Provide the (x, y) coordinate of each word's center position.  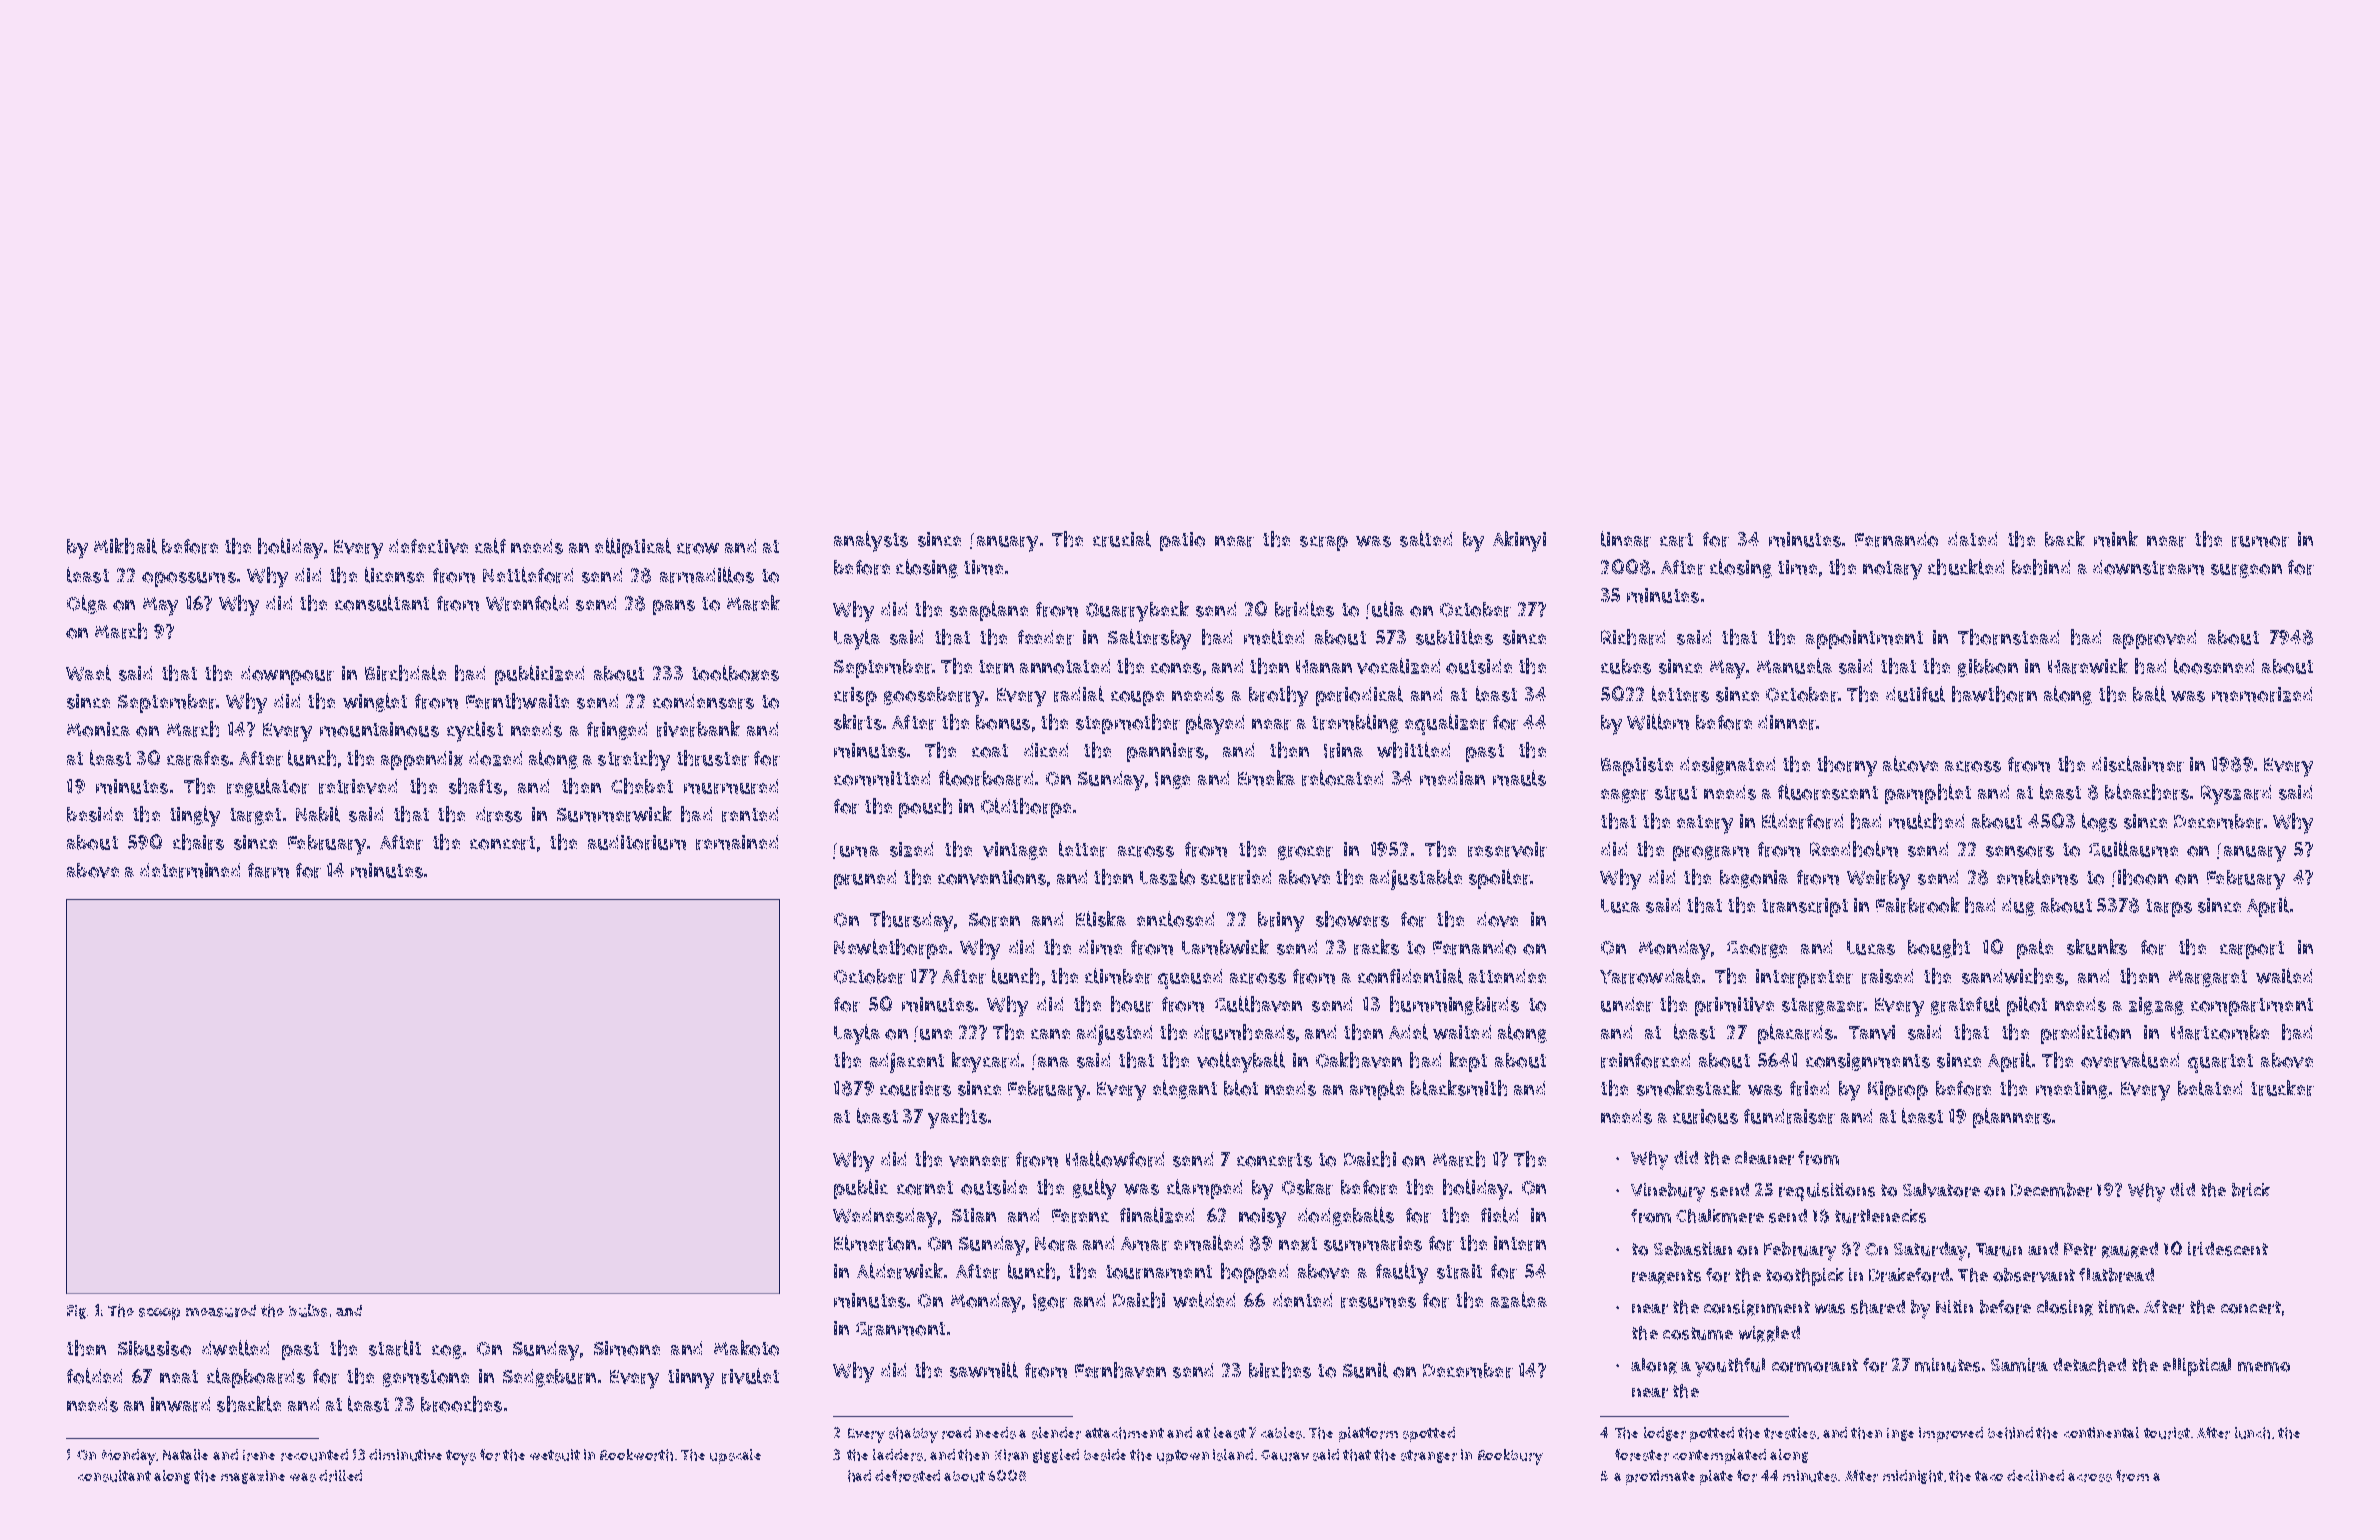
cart (1676, 540)
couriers (915, 1088)
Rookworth (636, 1455)
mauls (1519, 778)
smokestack (1689, 1088)
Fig (76, 1312)
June (933, 1034)
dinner (1787, 722)
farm (268, 870)
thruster (713, 758)
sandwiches (2013, 976)
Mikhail (125, 546)
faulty (1402, 1273)
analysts (871, 541)
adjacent (907, 1063)
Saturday (1930, 1251)
